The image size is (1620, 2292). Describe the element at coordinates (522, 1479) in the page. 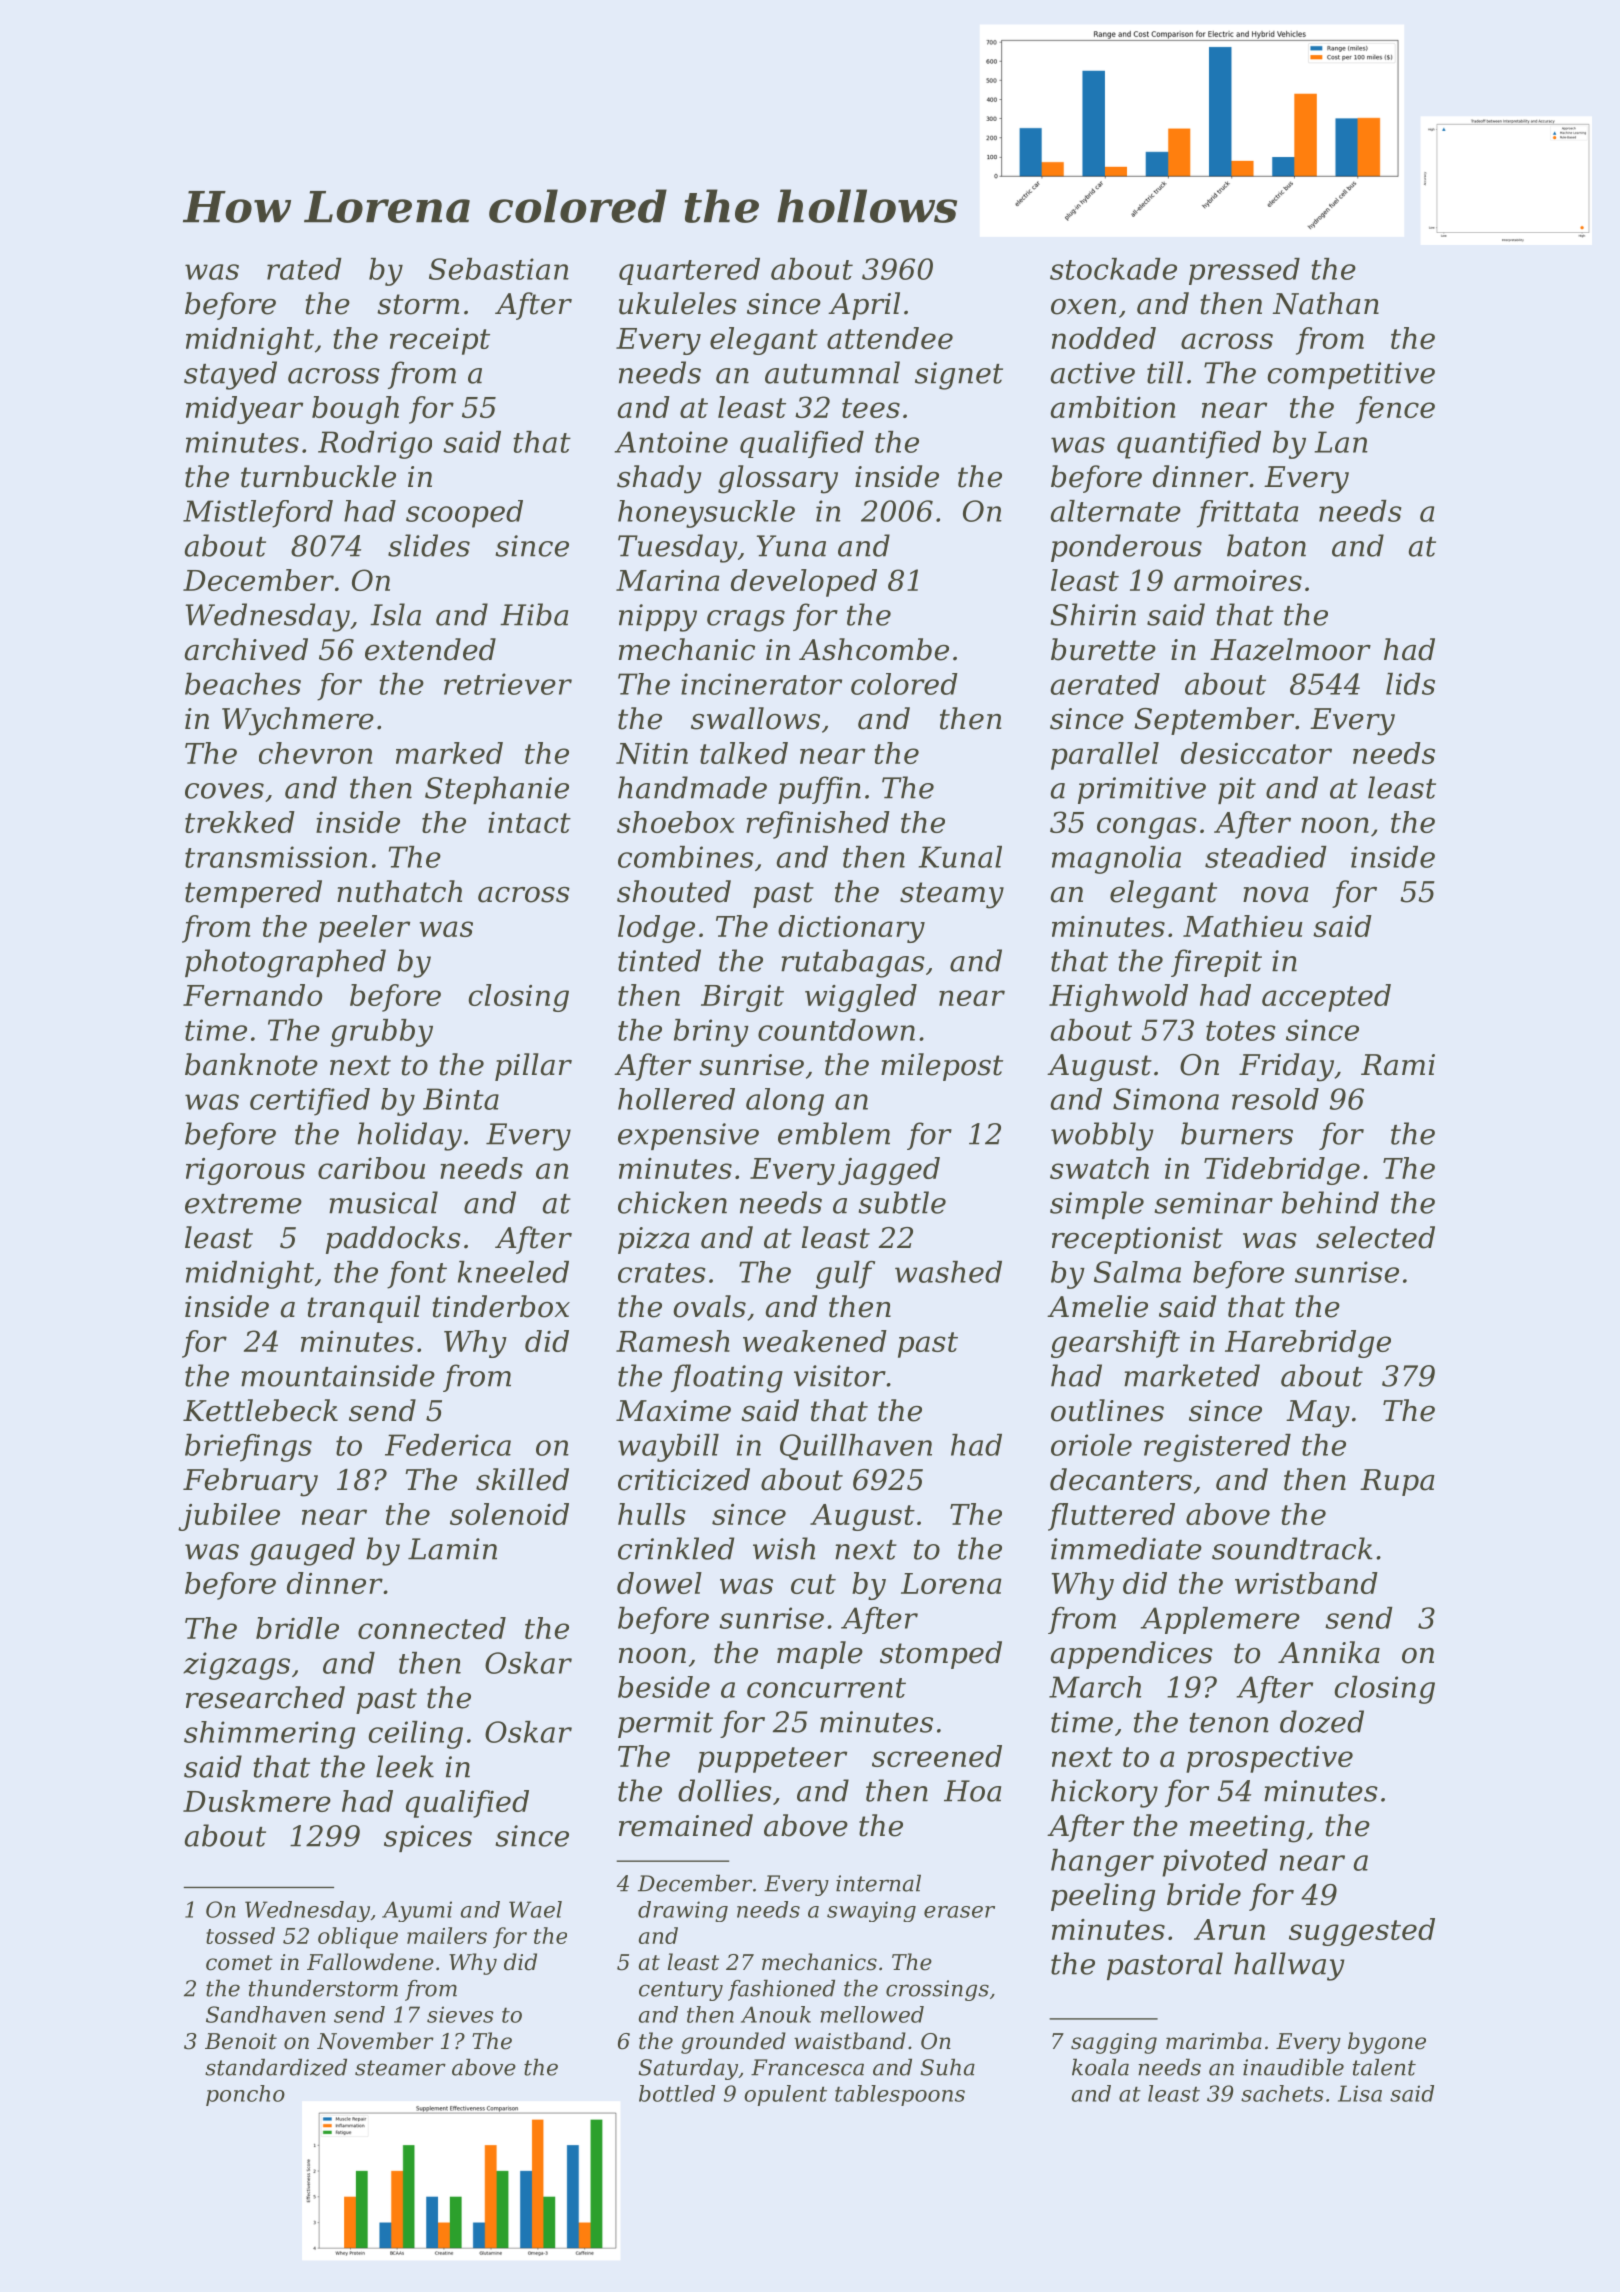

I see `skilled` at that location.
